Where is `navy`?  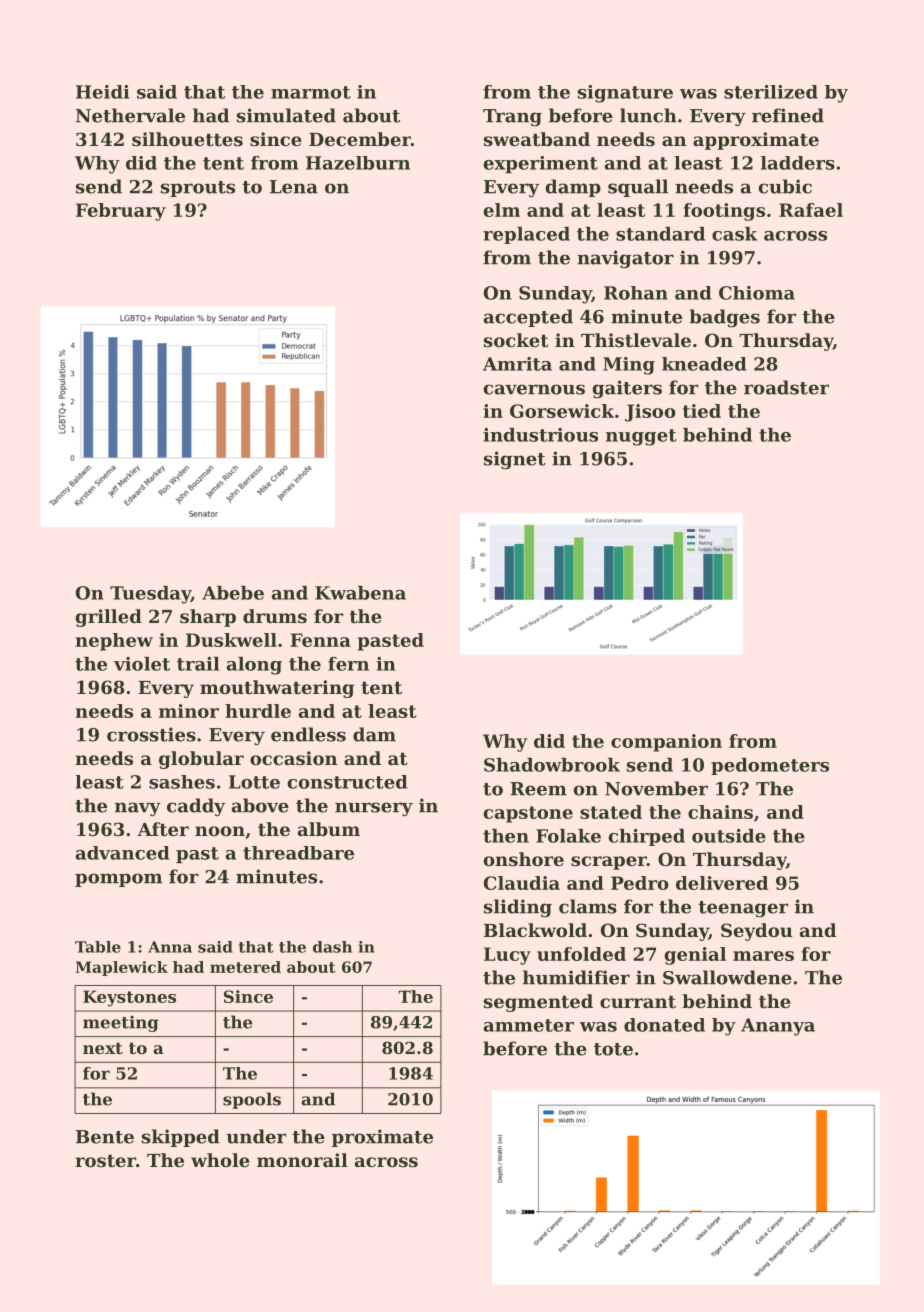 navy is located at coordinates (138, 809).
